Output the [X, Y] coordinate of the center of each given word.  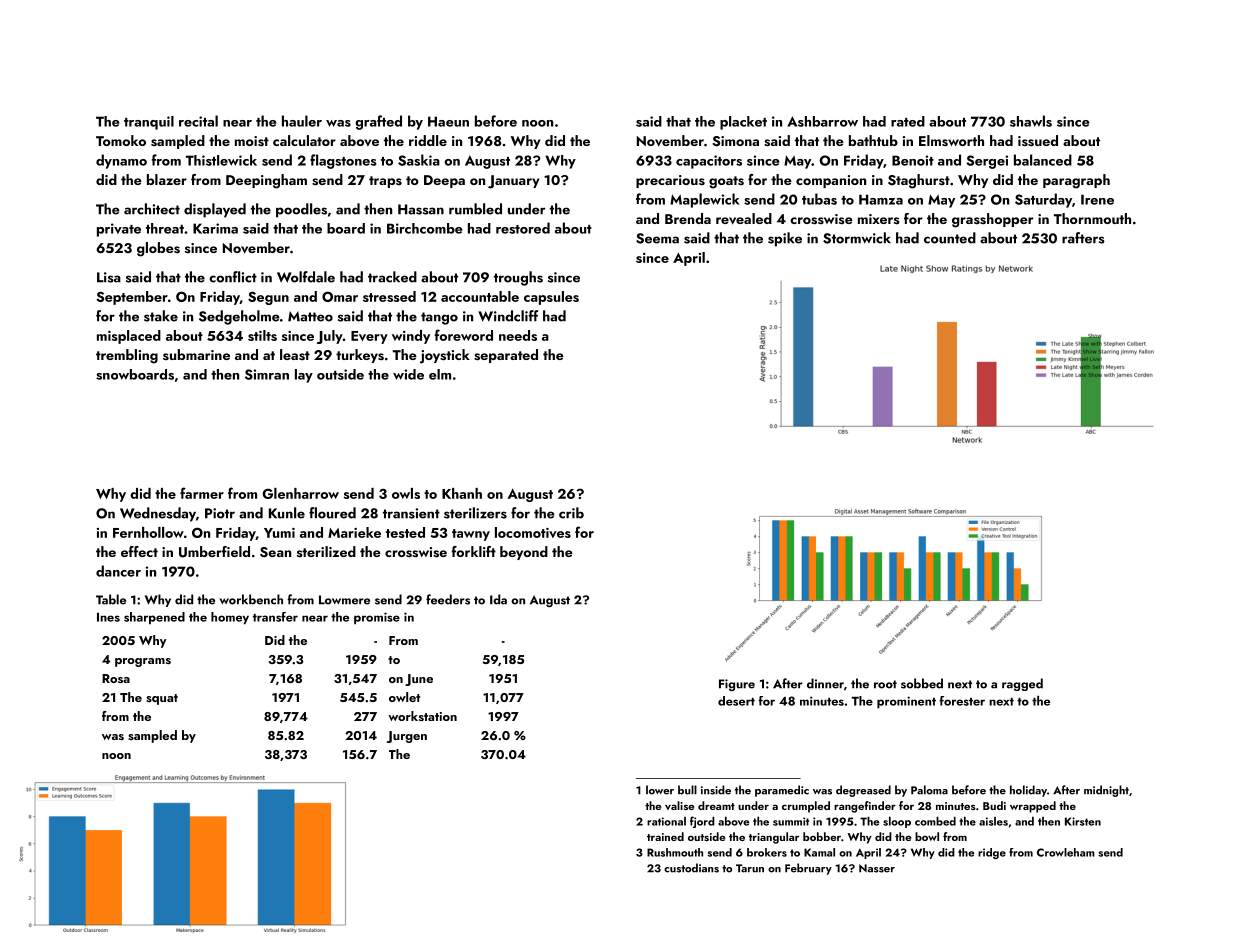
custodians [691, 868]
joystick [445, 356]
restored [523, 228]
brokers [767, 852]
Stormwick [857, 238]
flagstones [343, 161]
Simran [267, 374]
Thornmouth [1092, 218]
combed [935, 821]
